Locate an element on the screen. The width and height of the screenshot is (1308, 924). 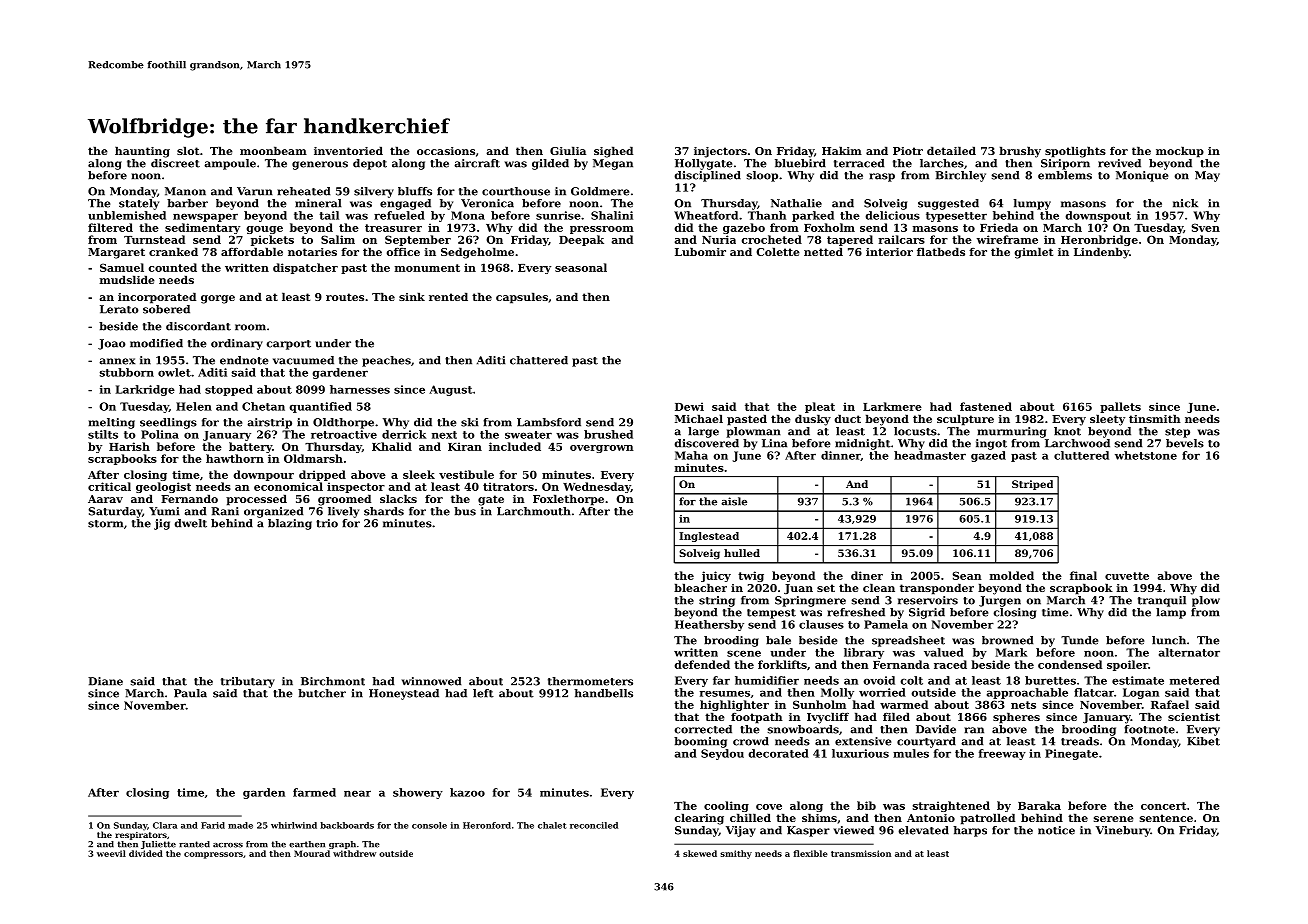
fastened is located at coordinates (986, 406).
